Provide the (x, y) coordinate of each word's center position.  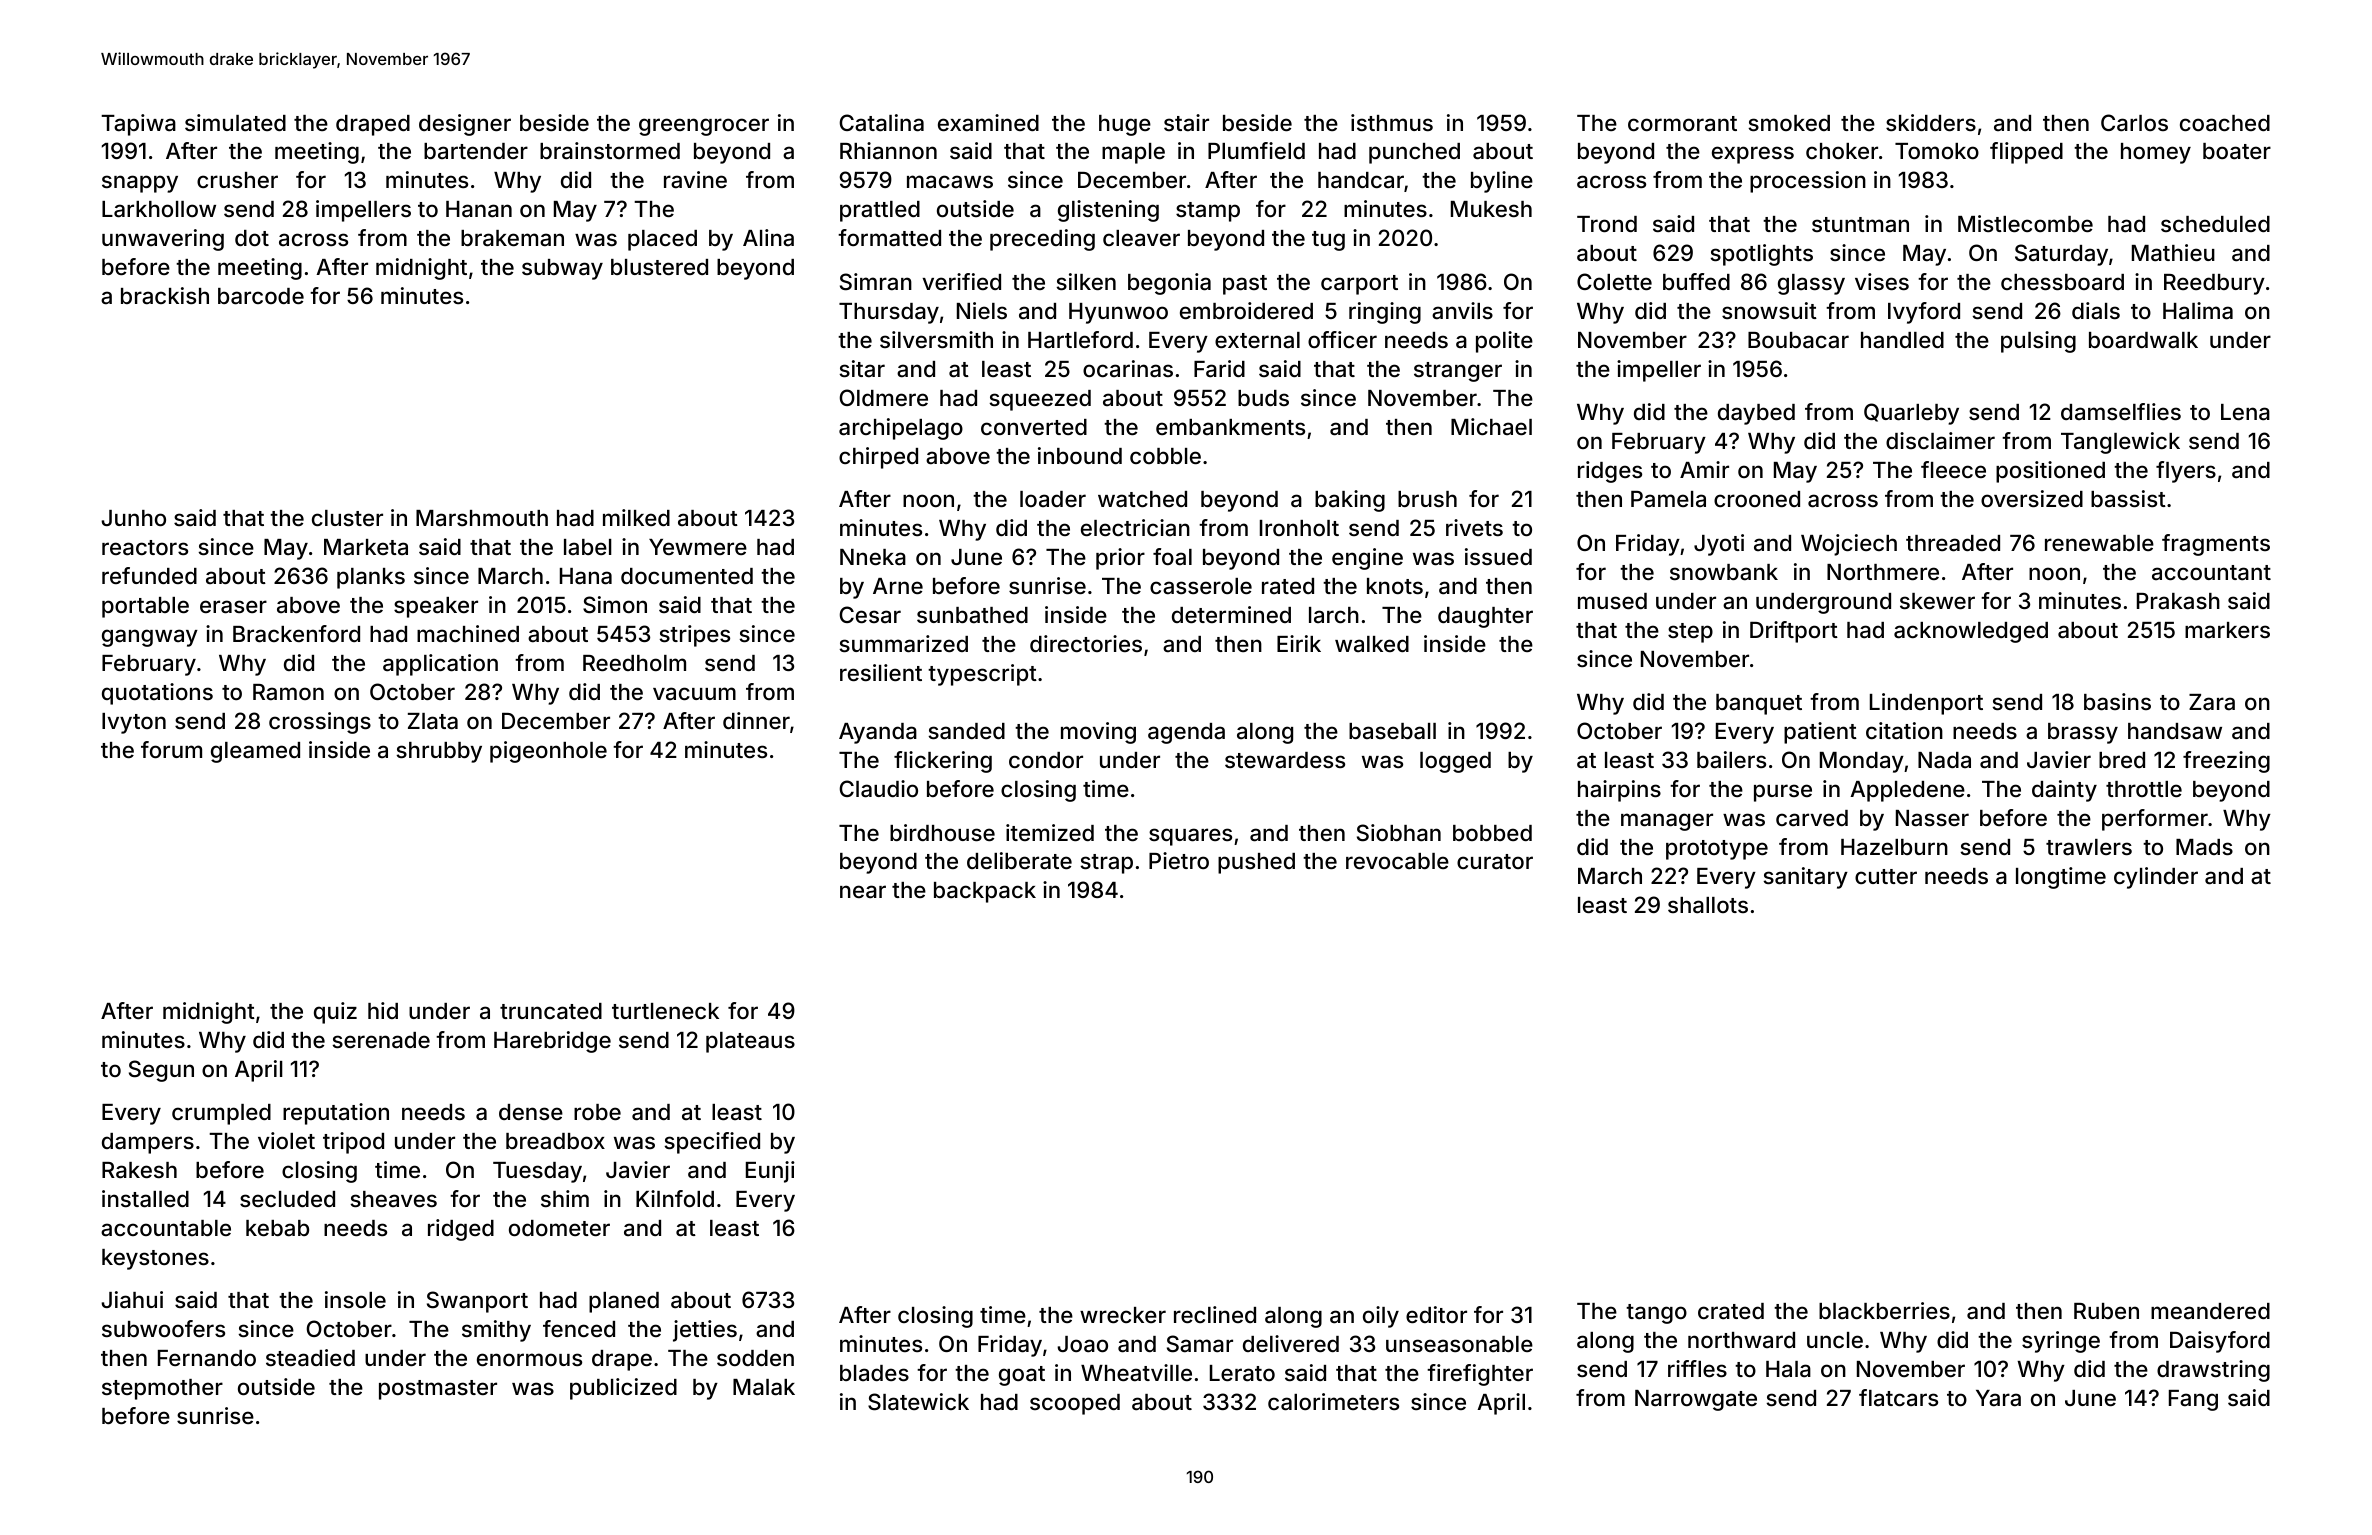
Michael (1491, 426)
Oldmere (884, 397)
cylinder (2156, 878)
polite (1504, 342)
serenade (381, 1040)
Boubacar (1798, 340)
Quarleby (1911, 414)
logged (1455, 762)
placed (662, 240)
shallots (1708, 905)
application (440, 665)
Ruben (2106, 1311)
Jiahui (132, 1300)
